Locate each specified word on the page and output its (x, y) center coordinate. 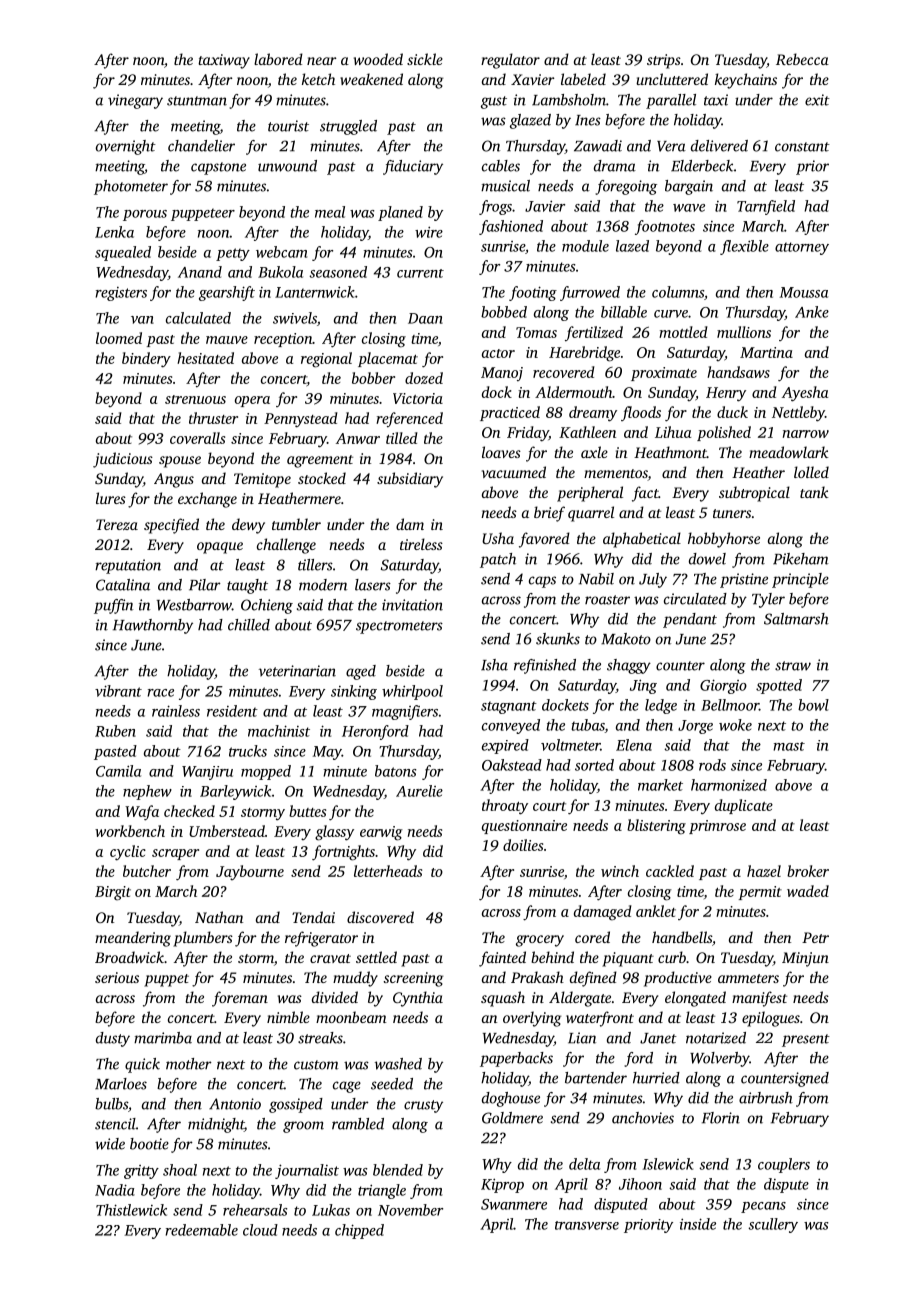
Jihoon (640, 1184)
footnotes (665, 227)
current (420, 273)
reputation (128, 566)
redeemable (201, 1230)
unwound (287, 166)
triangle (382, 1191)
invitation (412, 605)
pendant (690, 620)
